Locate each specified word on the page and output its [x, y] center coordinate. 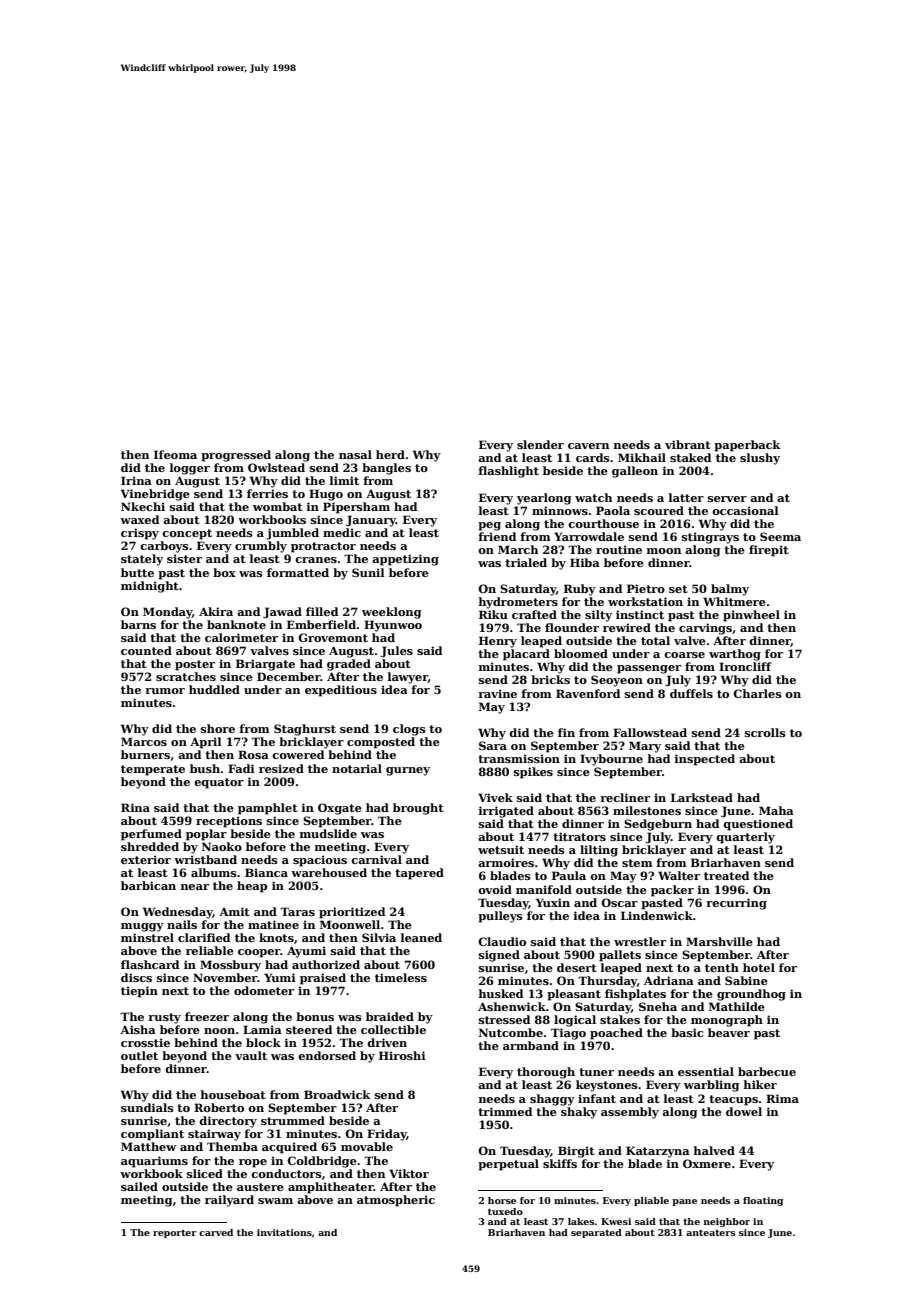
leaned [421, 937]
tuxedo [505, 1211]
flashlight [508, 472]
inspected [705, 760]
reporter [175, 1234]
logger [190, 469]
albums [214, 872]
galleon [635, 472]
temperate [153, 770]
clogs [409, 730]
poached [616, 1034]
